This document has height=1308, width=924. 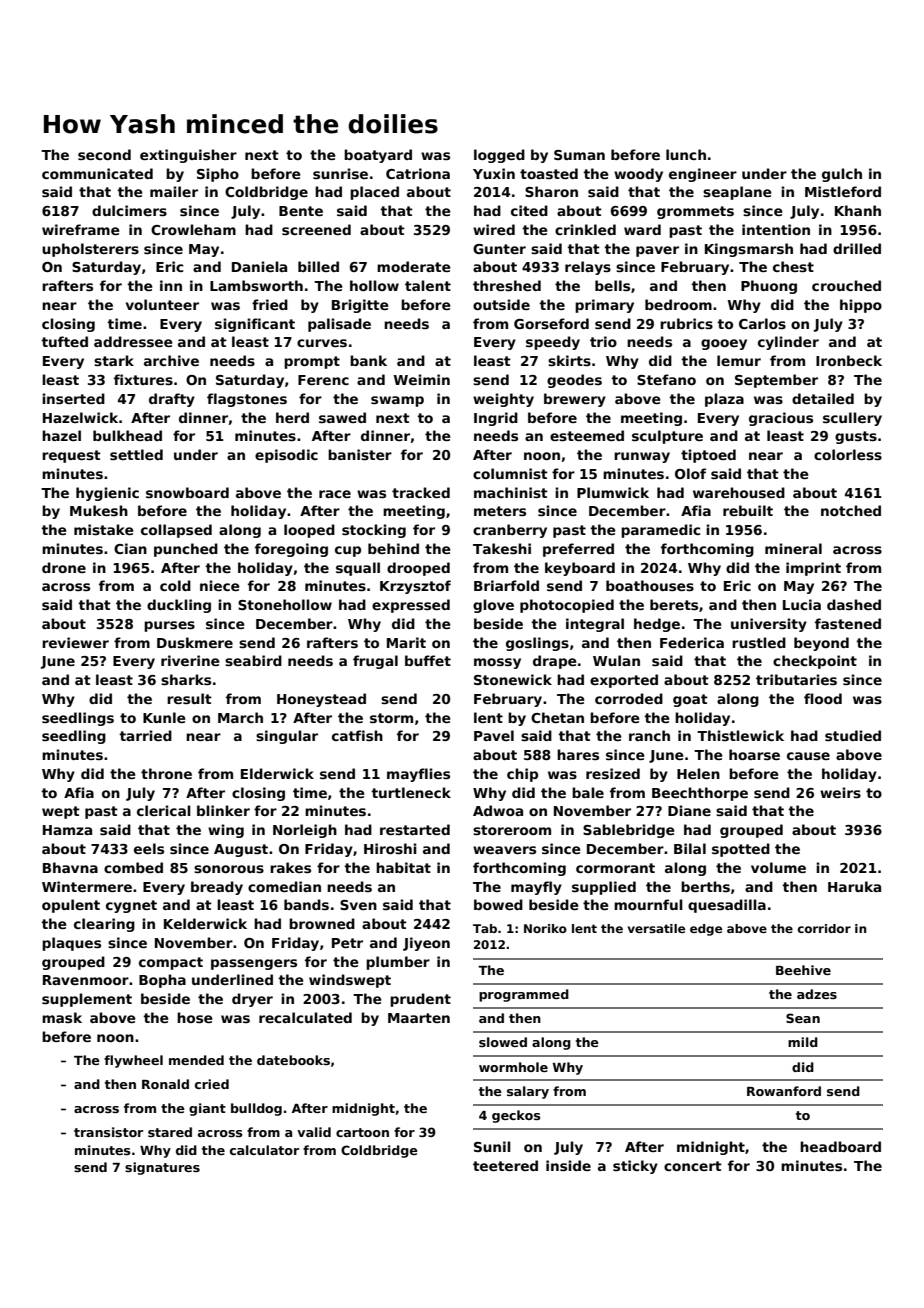 What do you see at coordinates (133, 1061) in the document?
I see `flywheel` at bounding box center [133, 1061].
